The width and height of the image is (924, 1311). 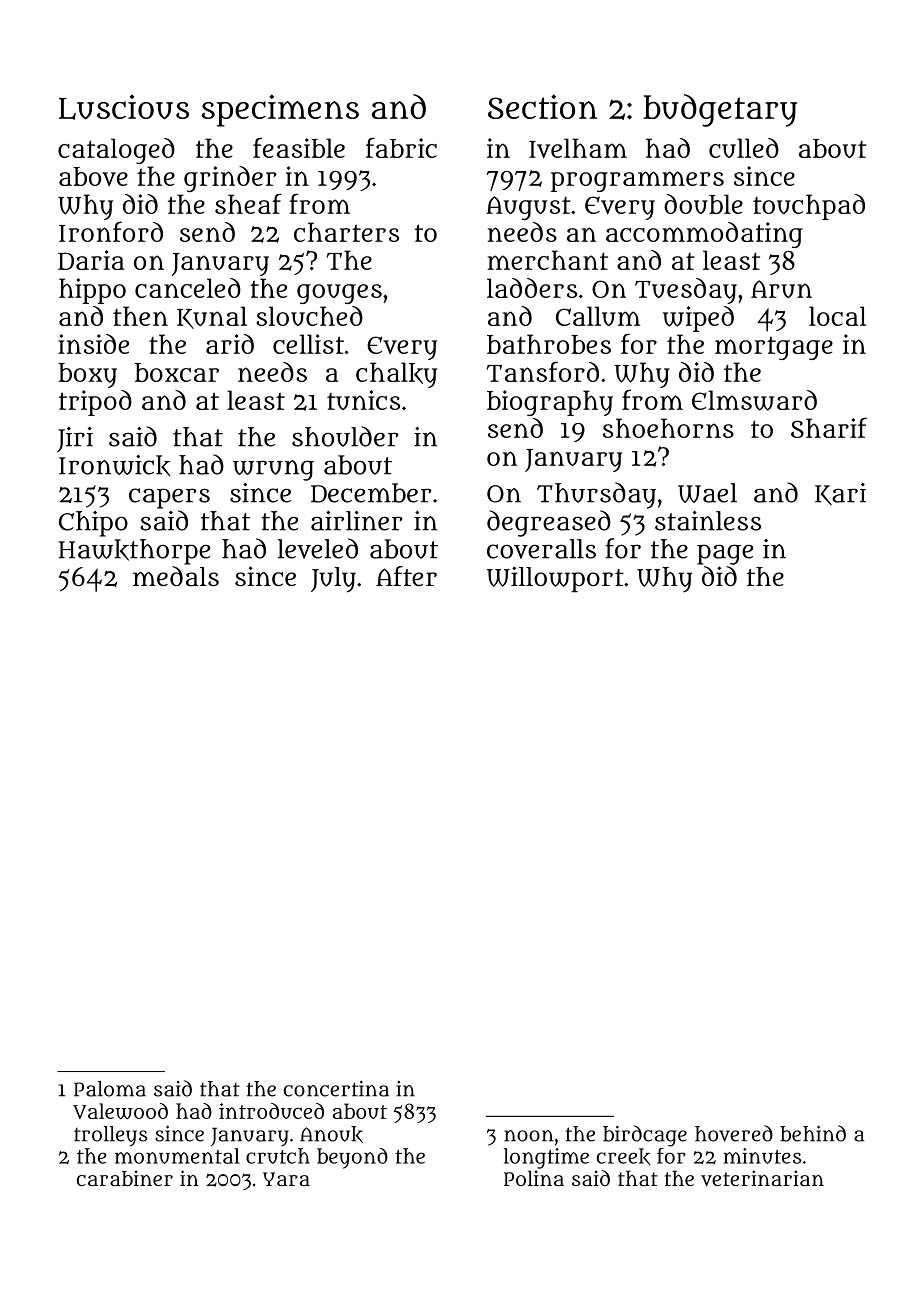 What do you see at coordinates (124, 107) in the image?
I see `Luscious` at bounding box center [124, 107].
